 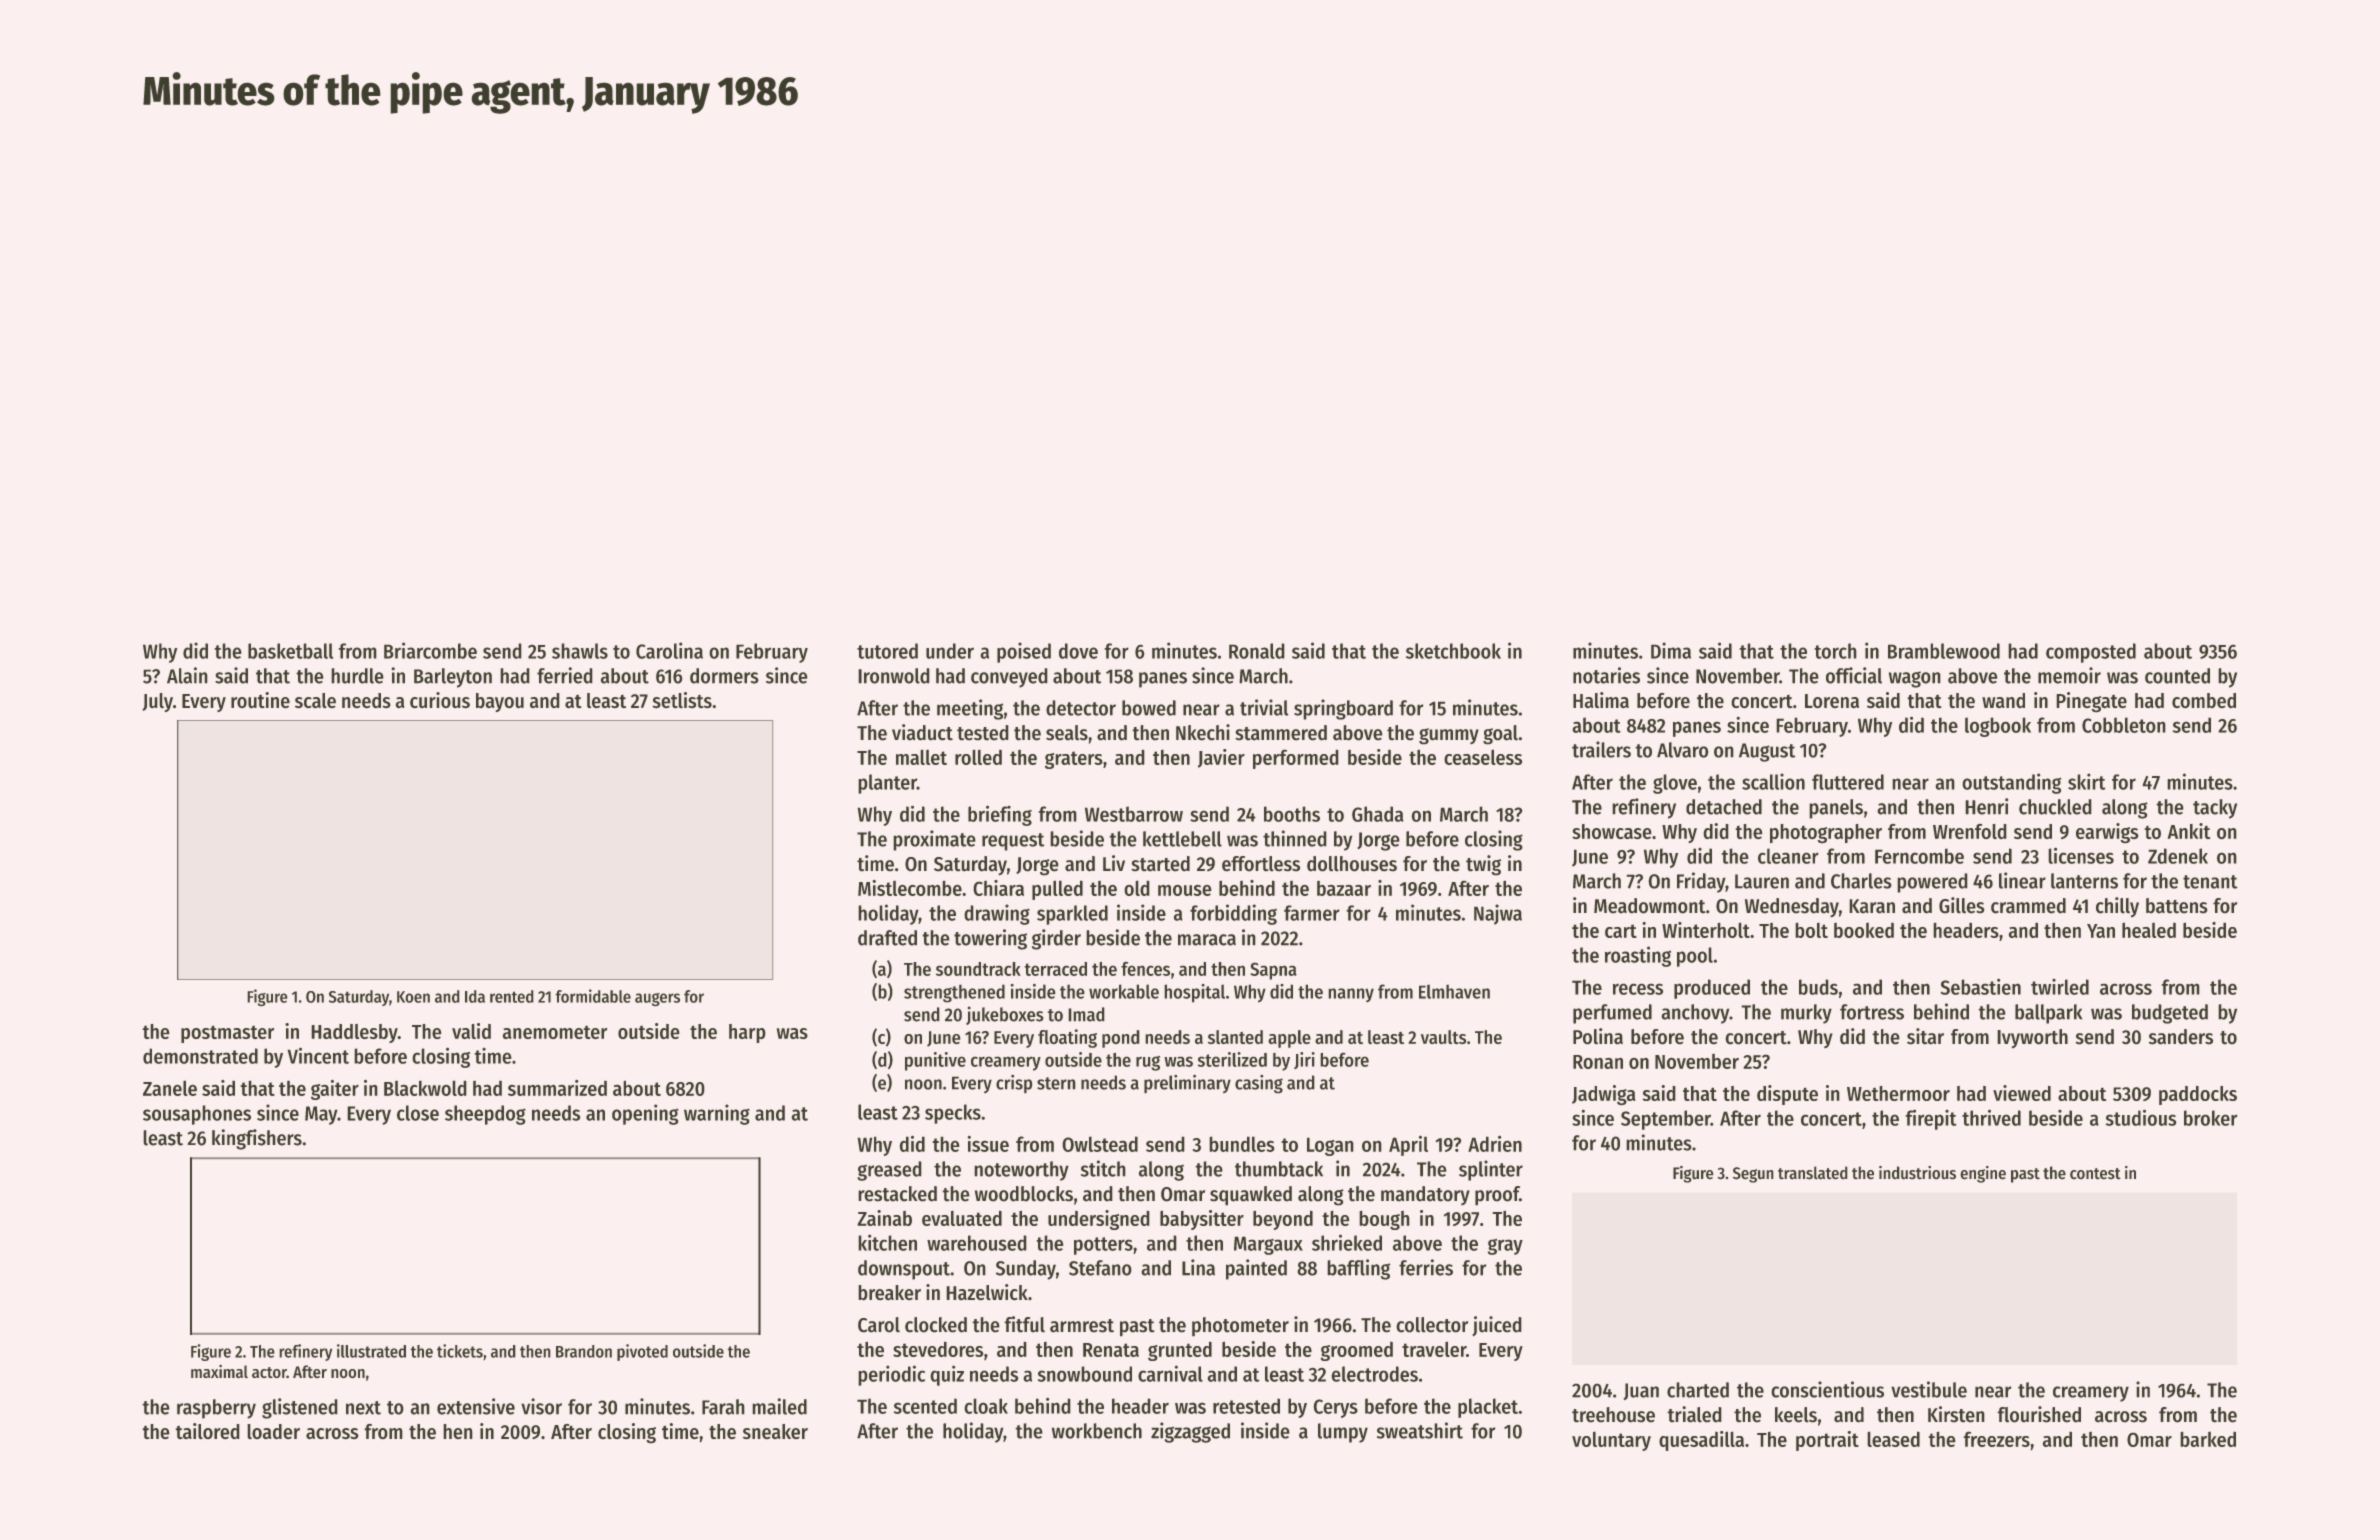 I want to click on bundles, so click(x=1242, y=1144).
